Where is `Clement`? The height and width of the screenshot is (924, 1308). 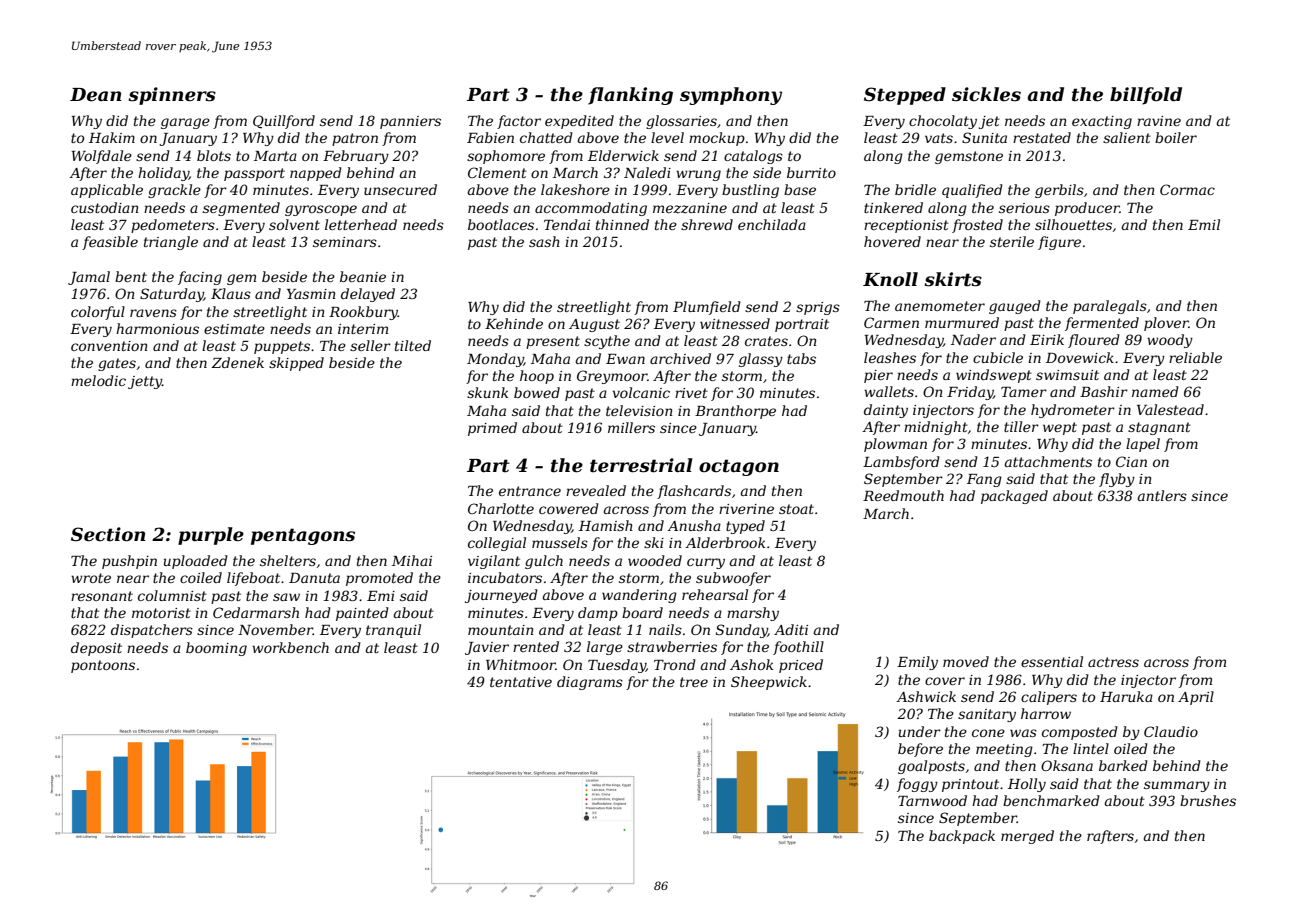 Clement is located at coordinates (497, 172).
